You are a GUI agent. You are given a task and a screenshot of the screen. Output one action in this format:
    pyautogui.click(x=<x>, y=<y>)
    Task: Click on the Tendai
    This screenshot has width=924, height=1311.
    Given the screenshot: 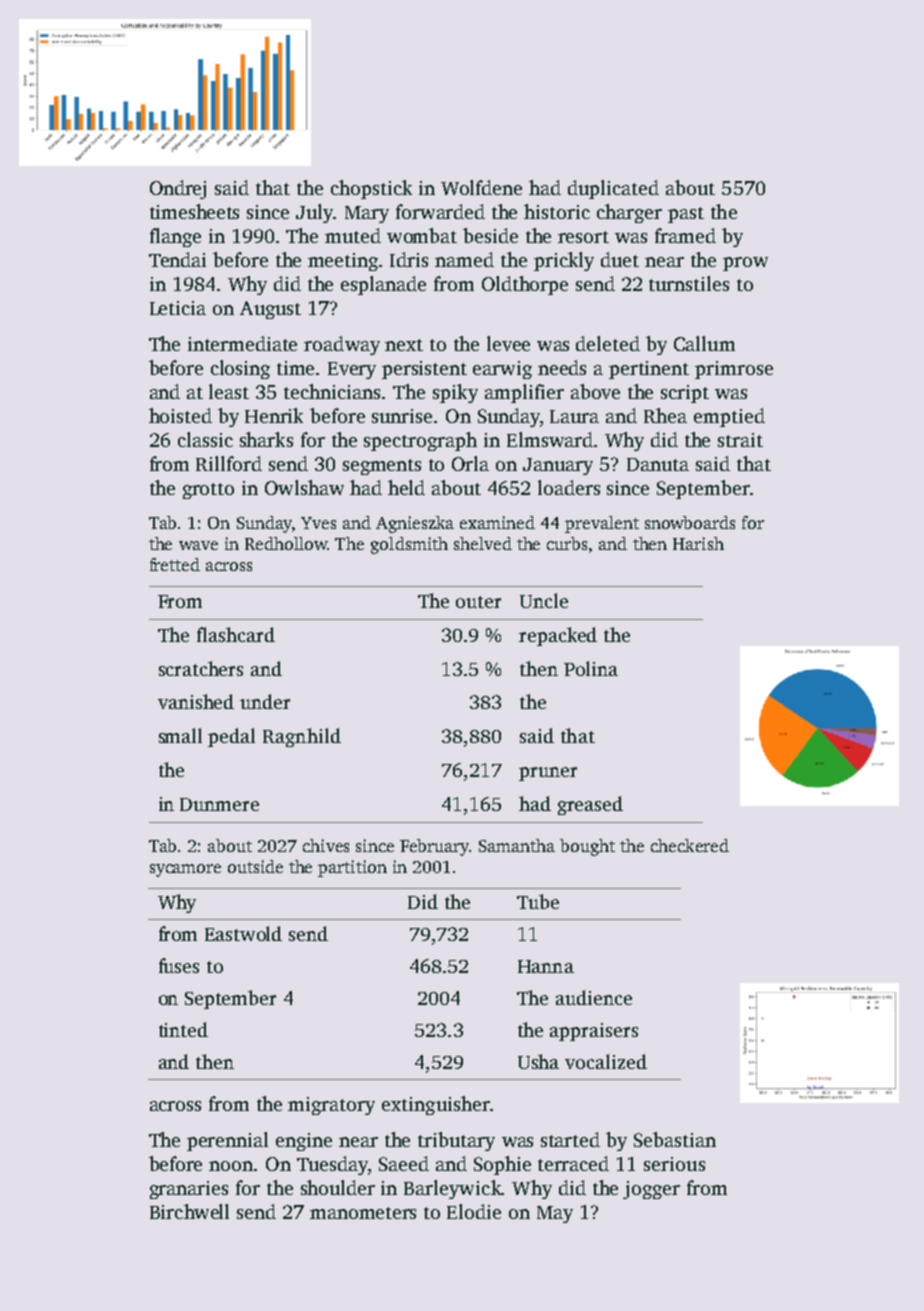 What is the action you would take?
    pyautogui.click(x=177, y=259)
